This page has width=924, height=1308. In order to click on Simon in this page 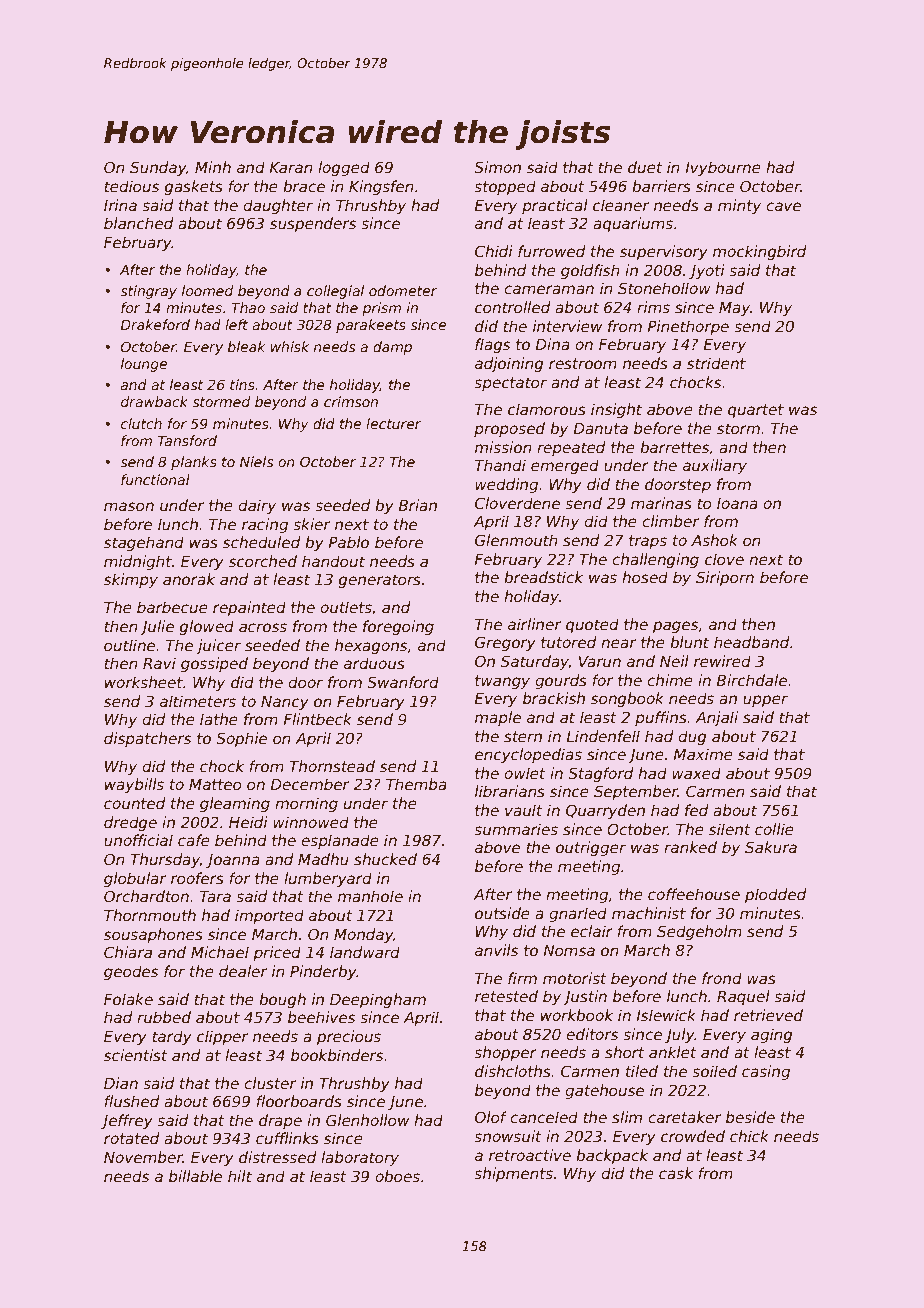, I will do `click(497, 167)`.
